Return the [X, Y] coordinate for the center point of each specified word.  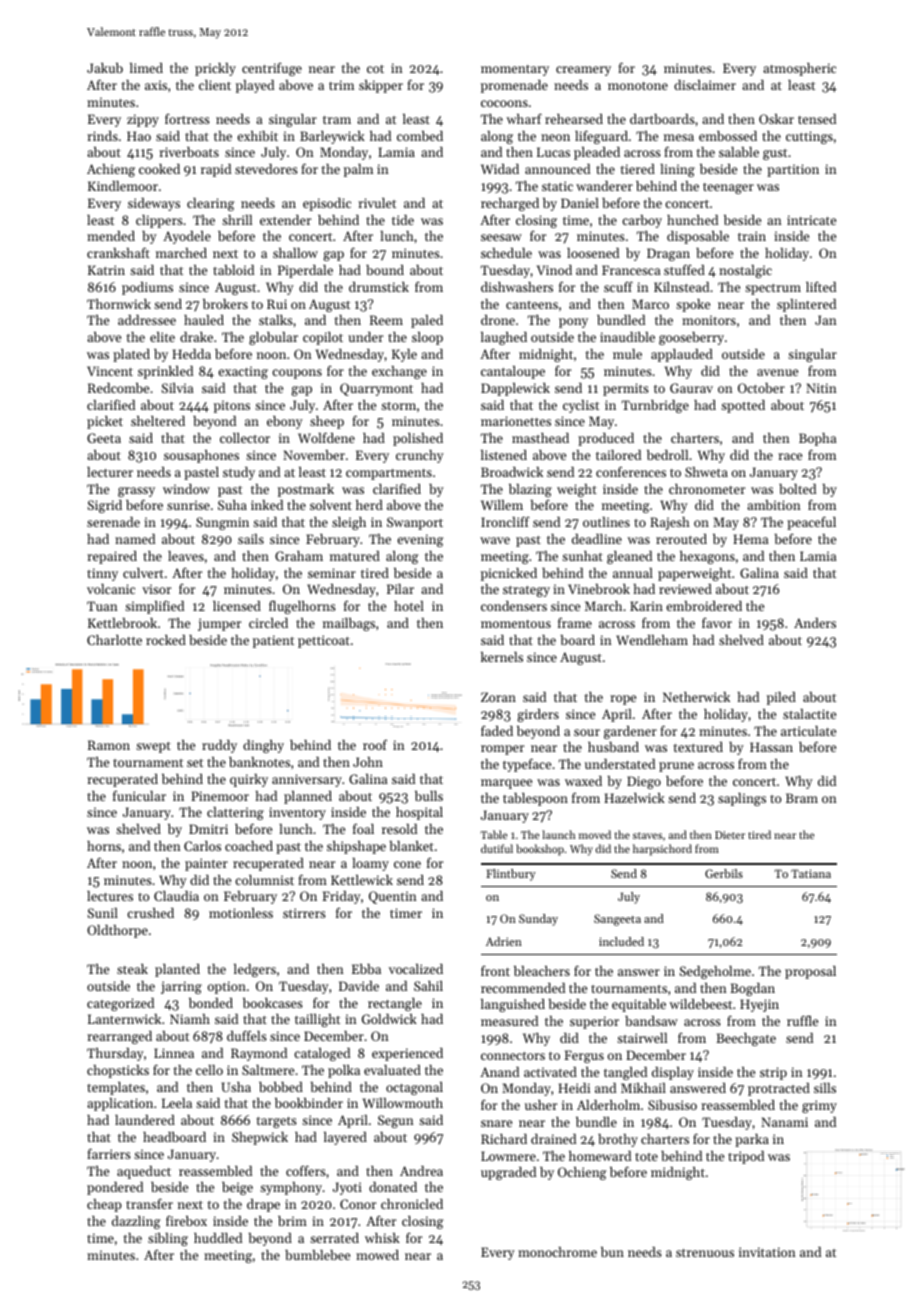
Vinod [554, 270]
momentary [515, 70]
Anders [815, 623]
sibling [168, 1239]
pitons [232, 406]
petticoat [324, 641]
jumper [219, 624]
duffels [247, 1035]
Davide [359, 986]
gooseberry [691, 338]
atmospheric [799, 69]
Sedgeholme [715, 972]
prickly [215, 69]
